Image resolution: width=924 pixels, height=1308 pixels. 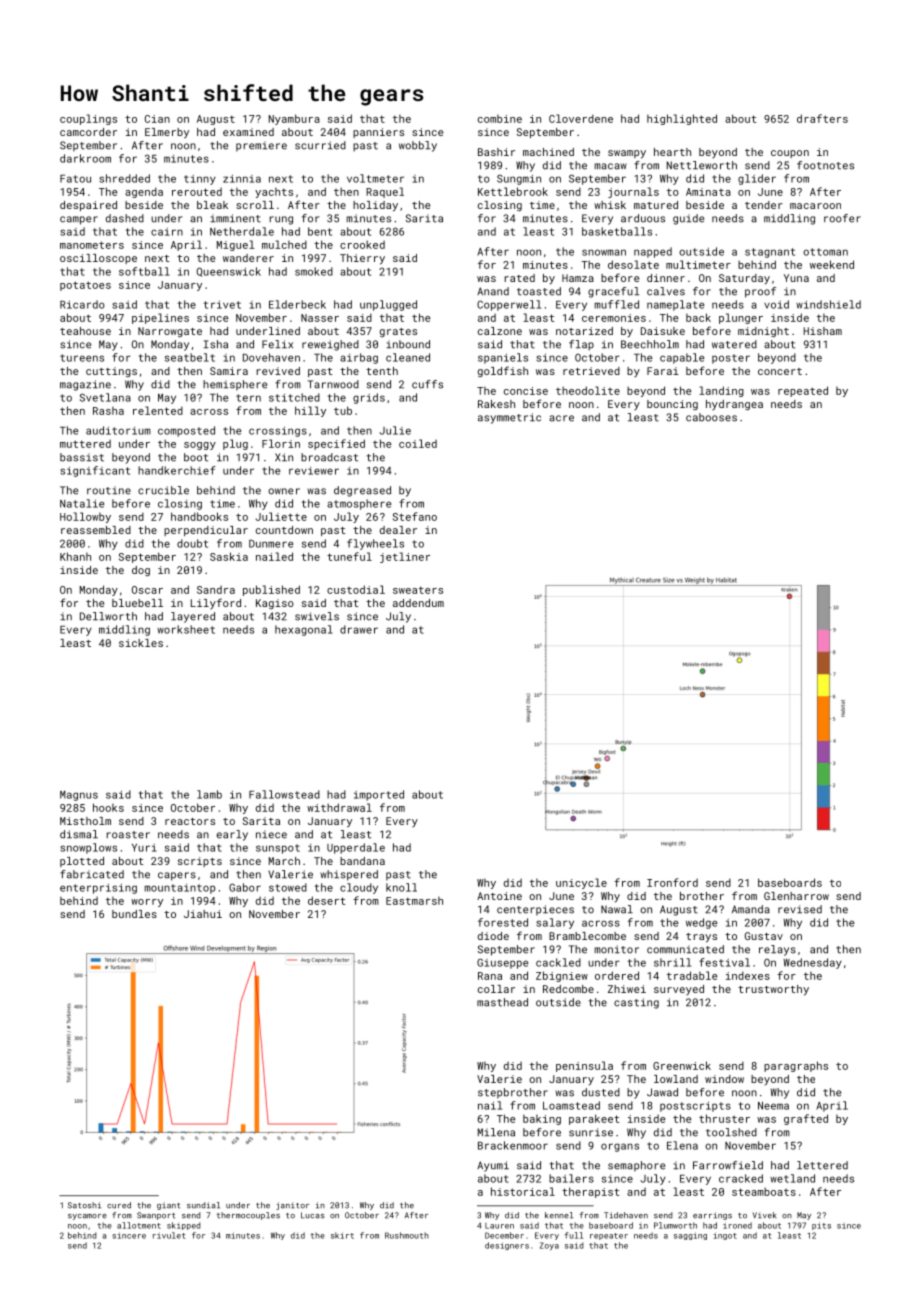 I want to click on couplings, so click(x=88, y=119).
